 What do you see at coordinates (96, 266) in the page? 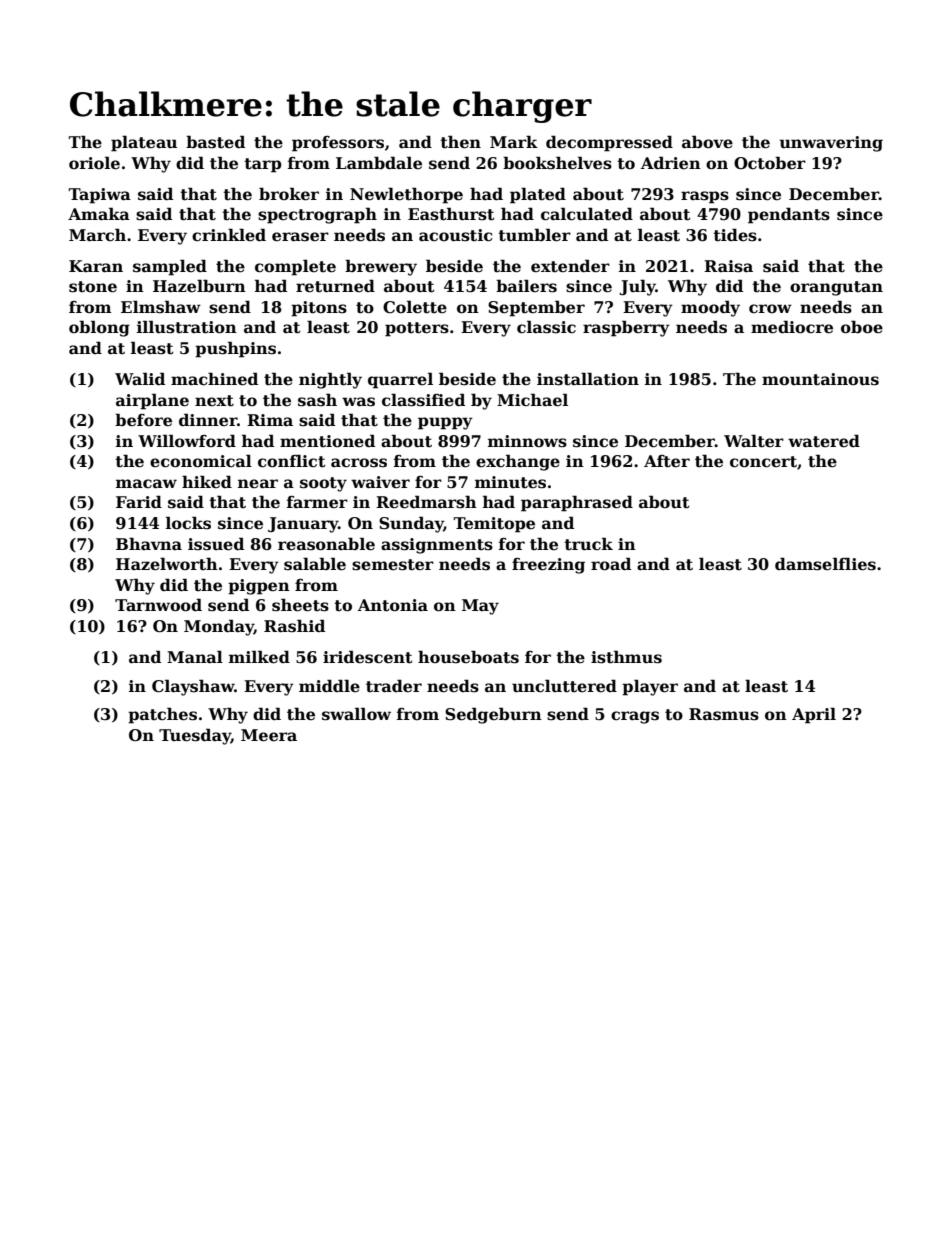
I see `Karan` at bounding box center [96, 266].
